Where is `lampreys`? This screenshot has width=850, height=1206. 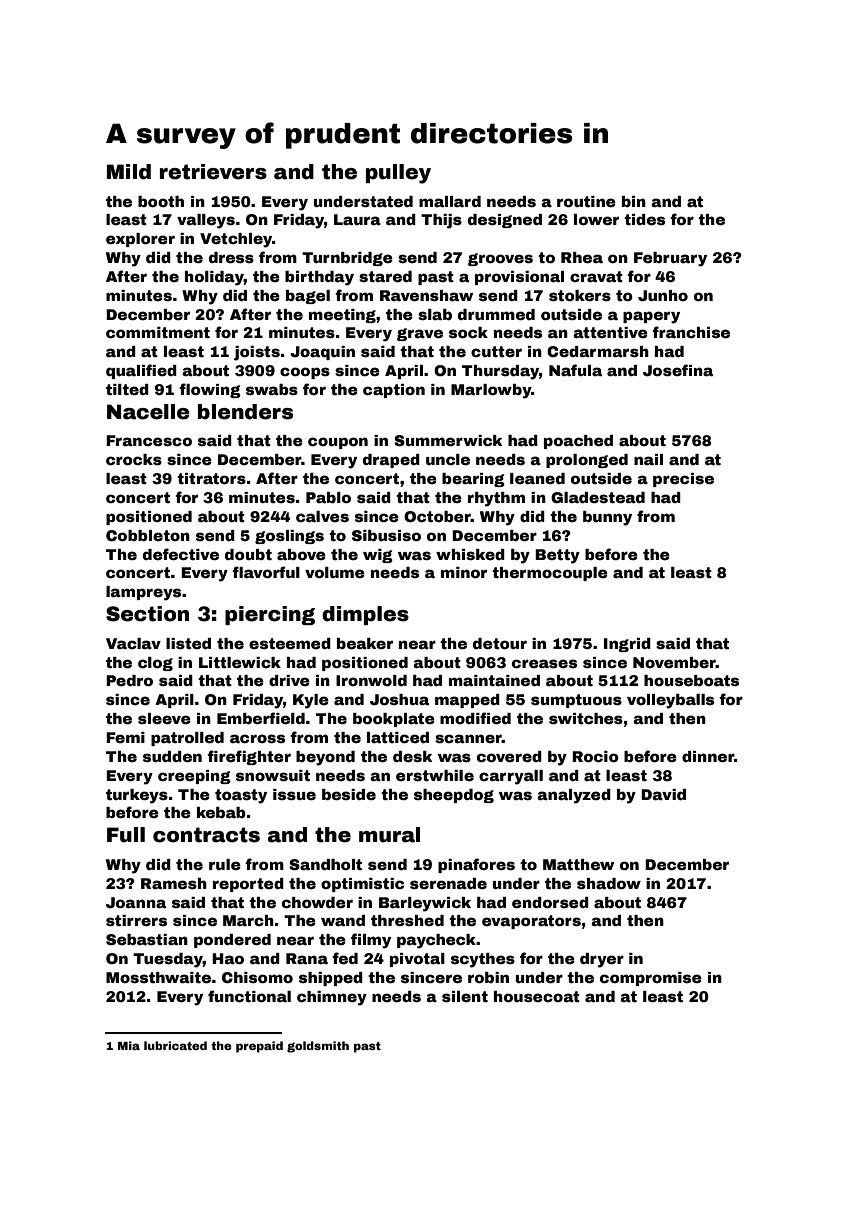
lampreys is located at coordinates (143, 593).
